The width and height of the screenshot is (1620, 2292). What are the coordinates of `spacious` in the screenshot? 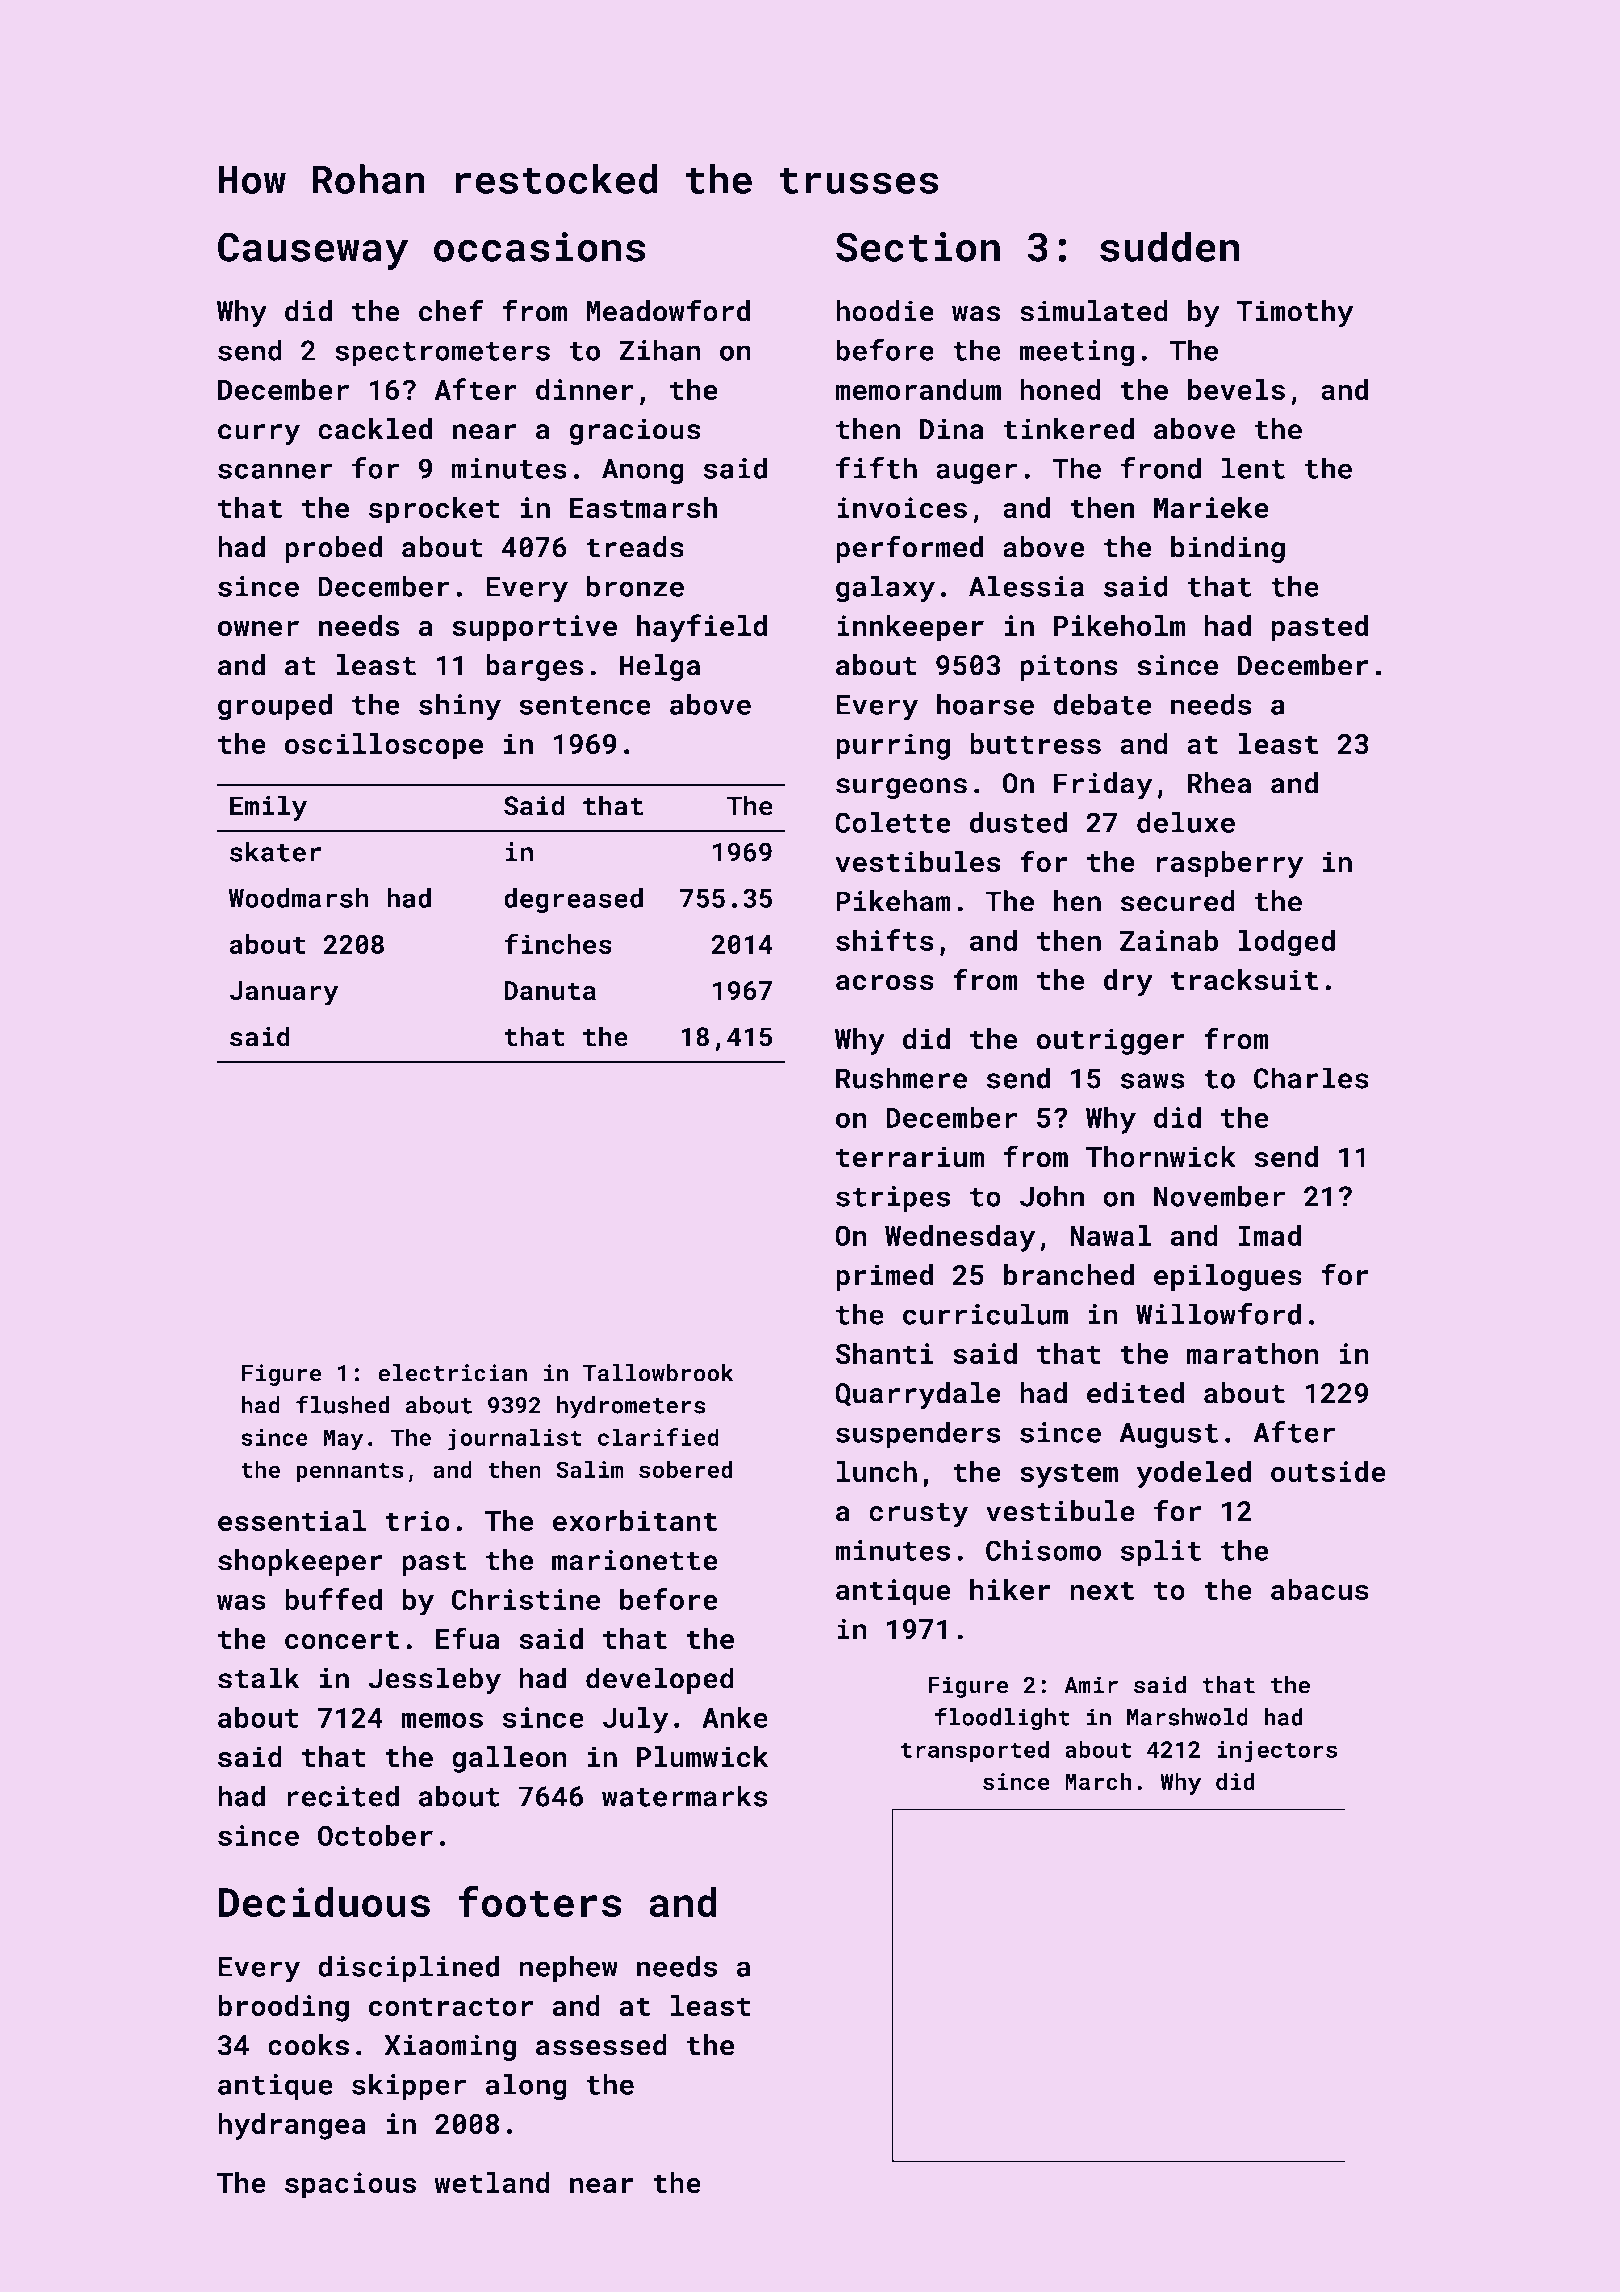 It's located at (350, 2185).
